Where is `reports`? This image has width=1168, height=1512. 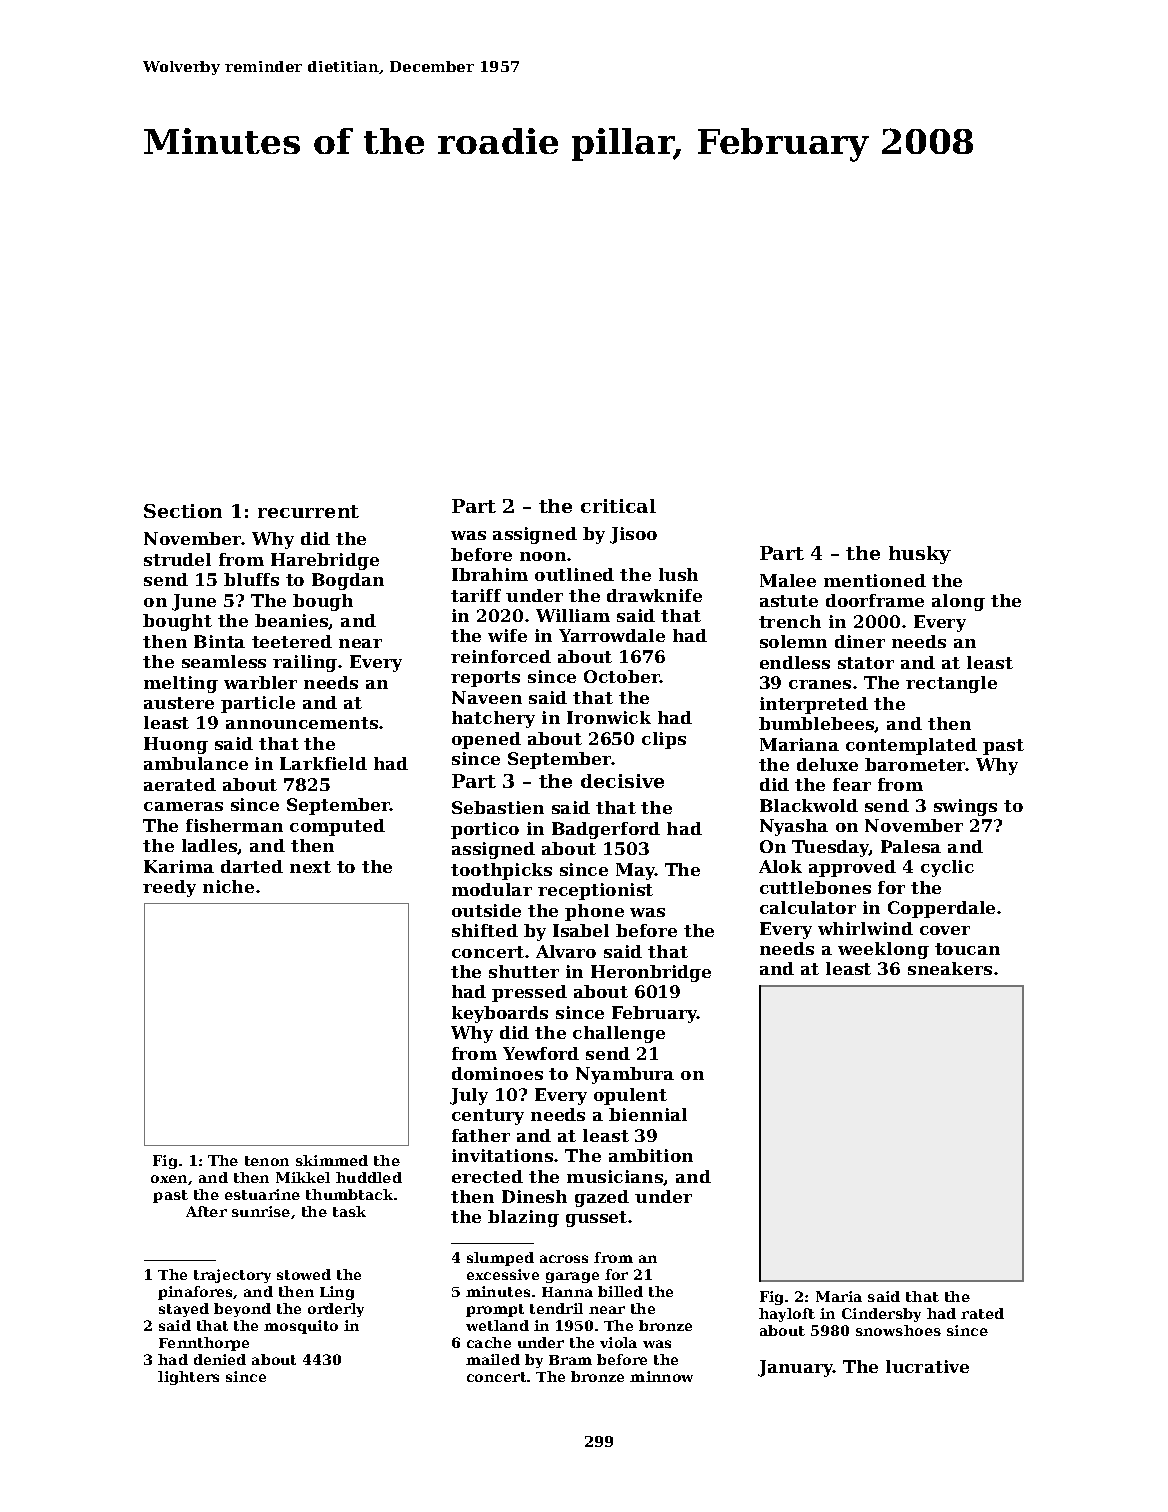
reports is located at coordinates (485, 679).
